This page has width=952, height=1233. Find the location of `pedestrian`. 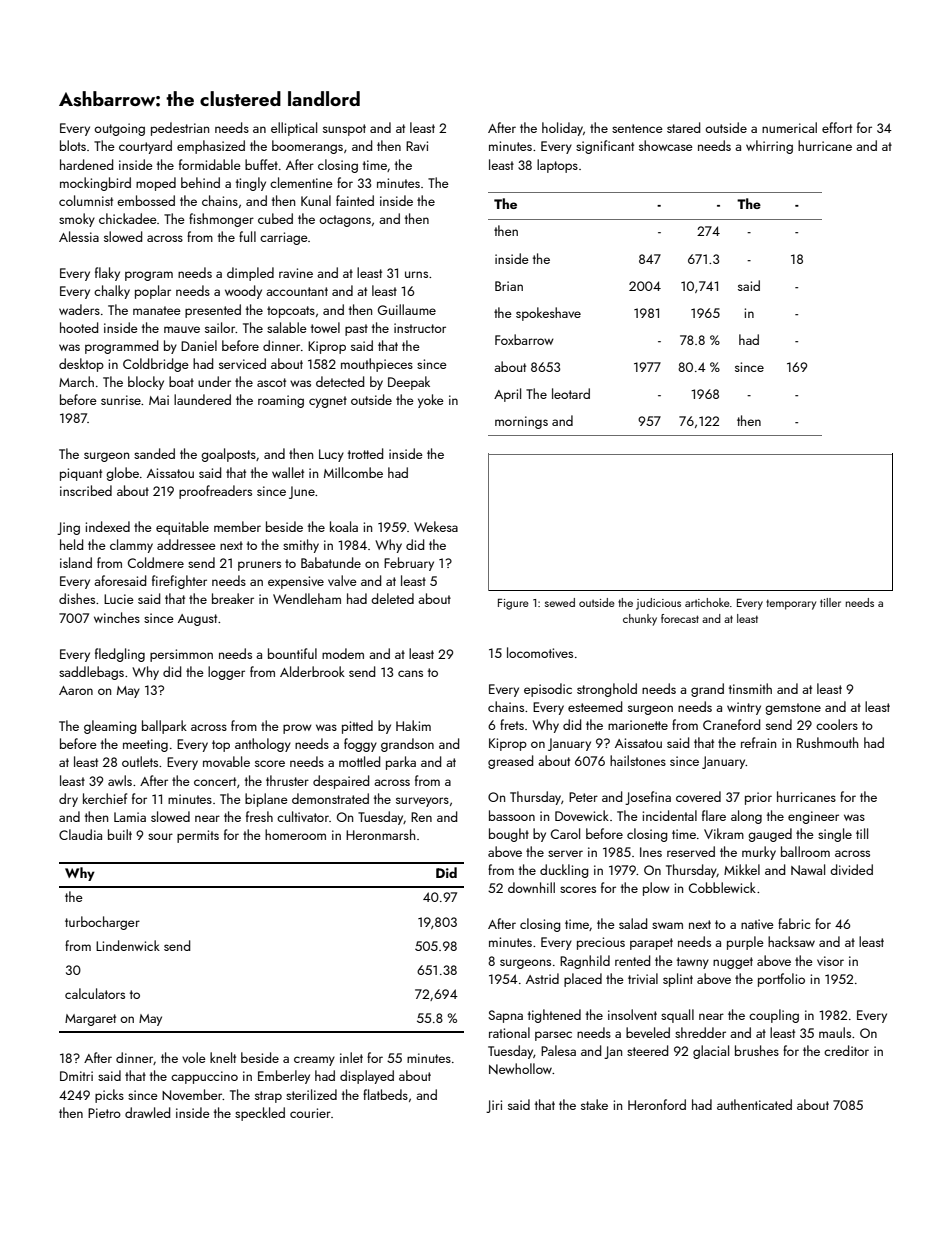

pedestrian is located at coordinates (180, 129).
